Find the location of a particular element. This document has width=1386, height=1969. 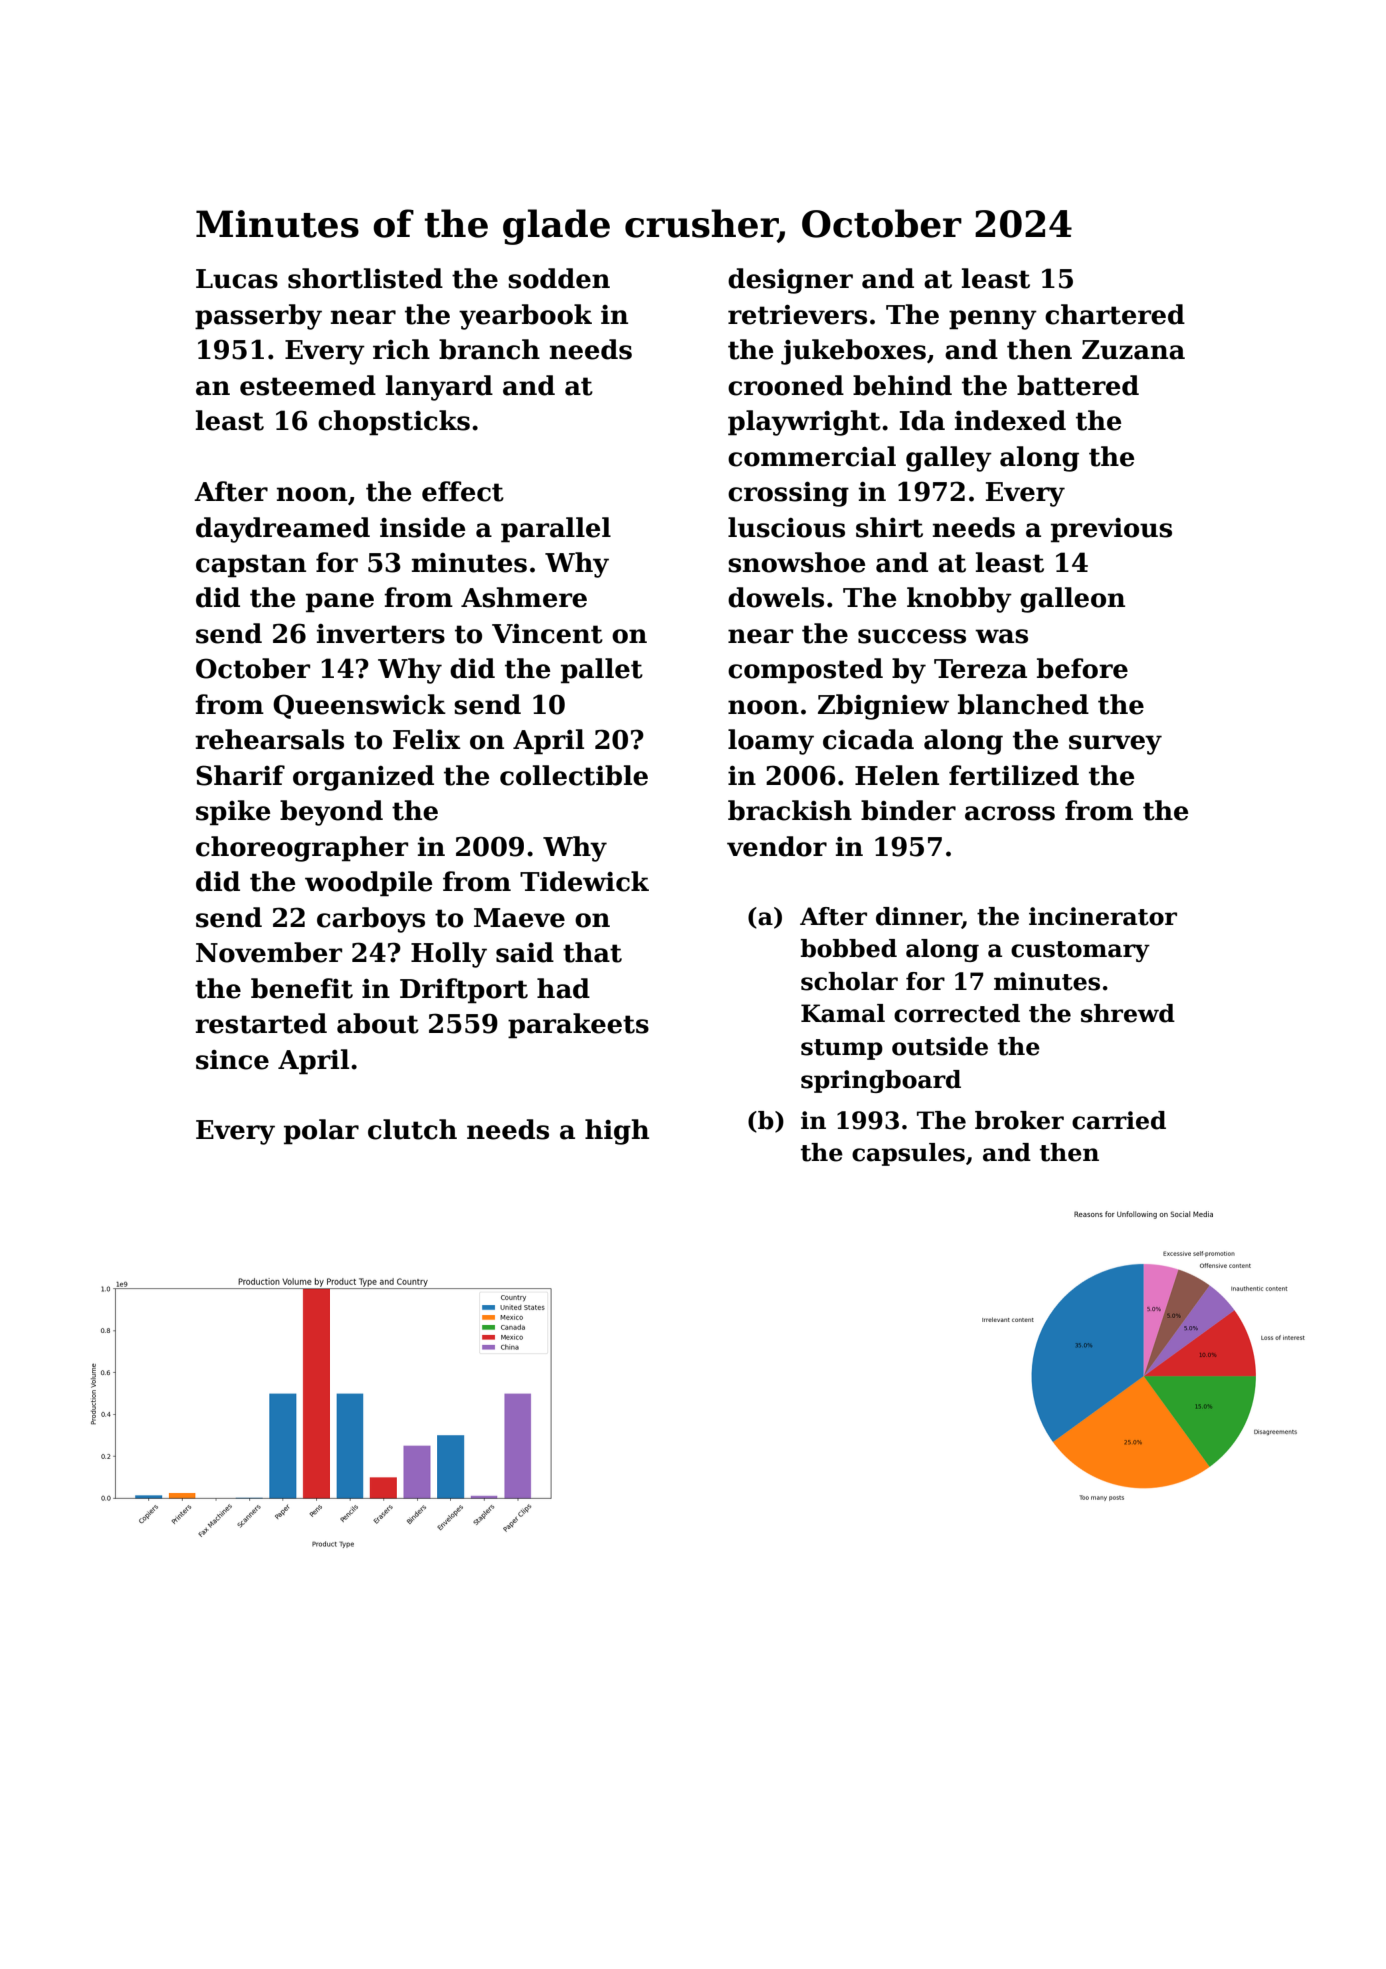

capsules is located at coordinates (908, 1154).
